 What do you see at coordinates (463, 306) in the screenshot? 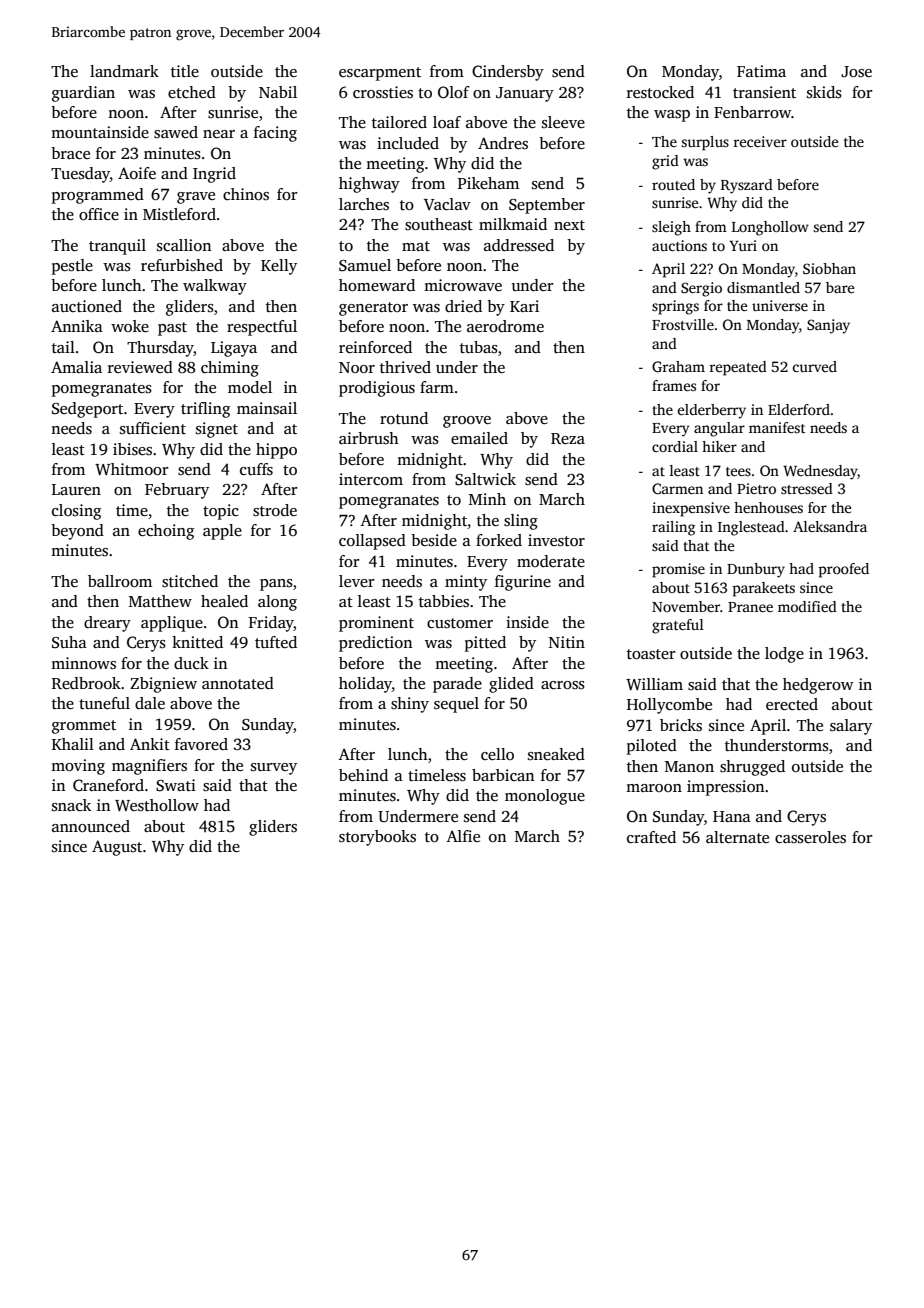
I see `dried` at bounding box center [463, 306].
